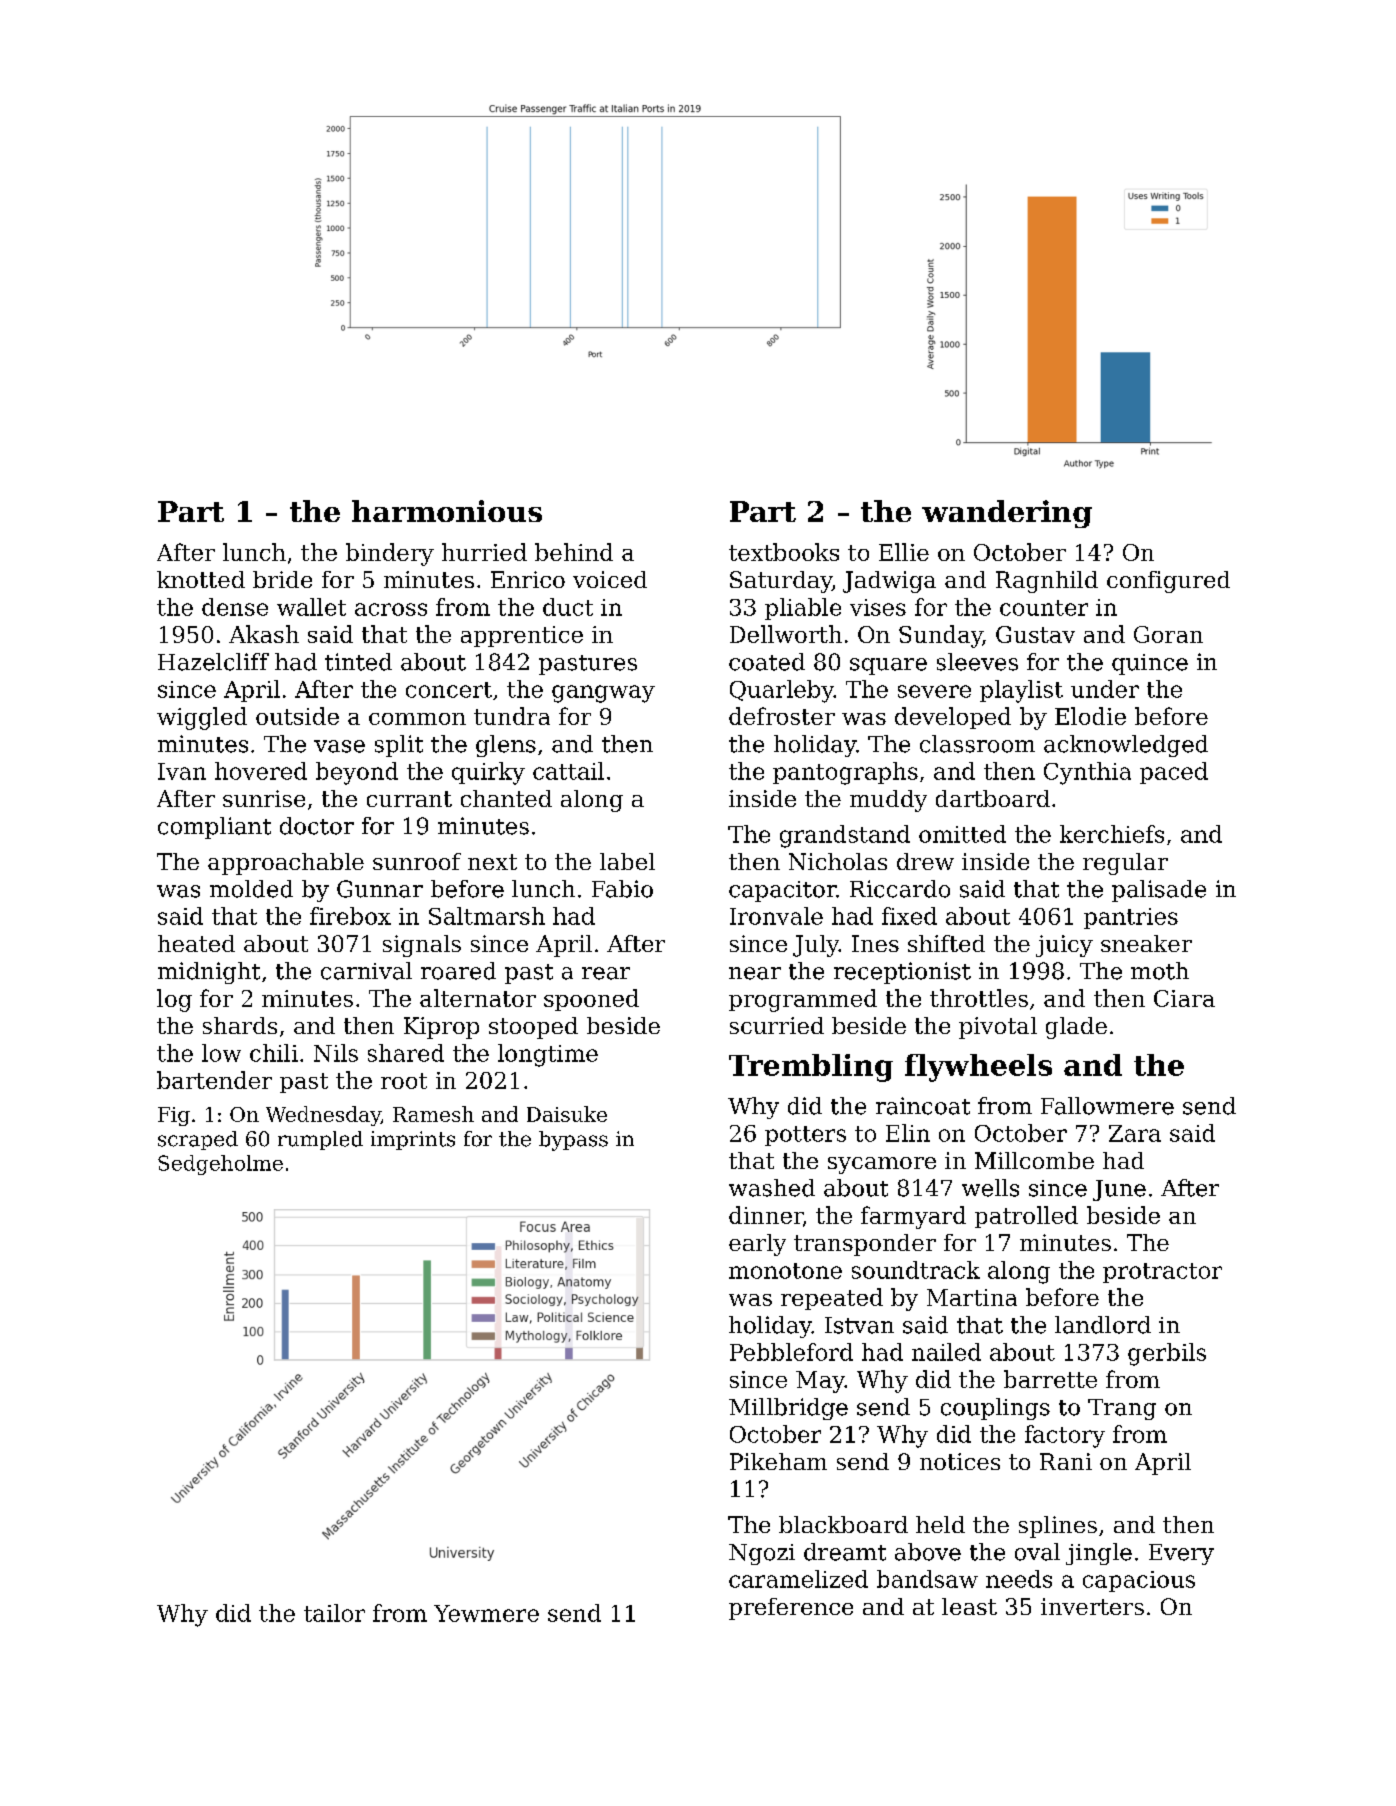 This screenshot has width=1396, height=1806. Describe the element at coordinates (904, 552) in the screenshot. I see `Ellie` at that location.
